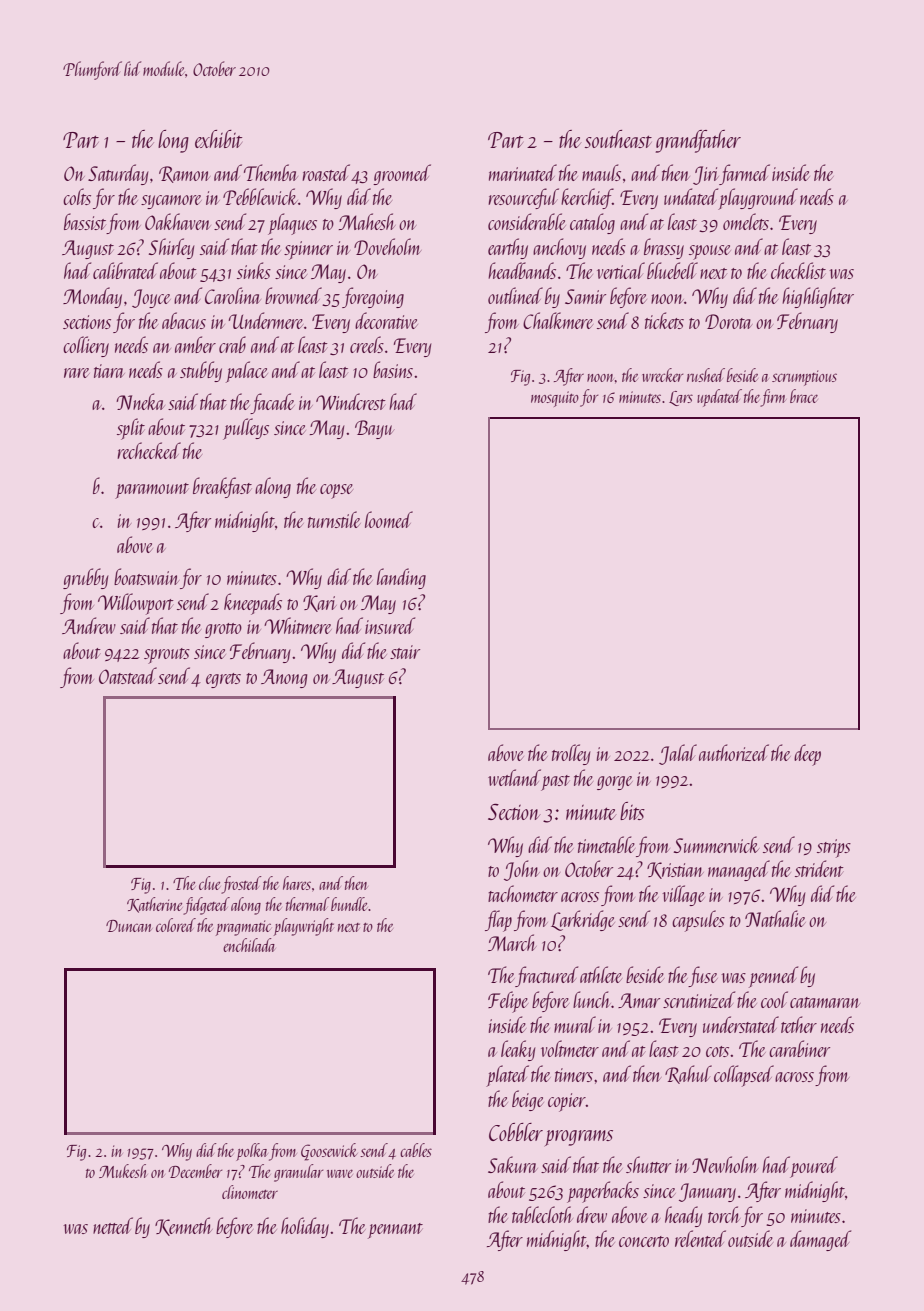 This screenshot has width=924, height=1311. I want to click on strident, so click(819, 868).
